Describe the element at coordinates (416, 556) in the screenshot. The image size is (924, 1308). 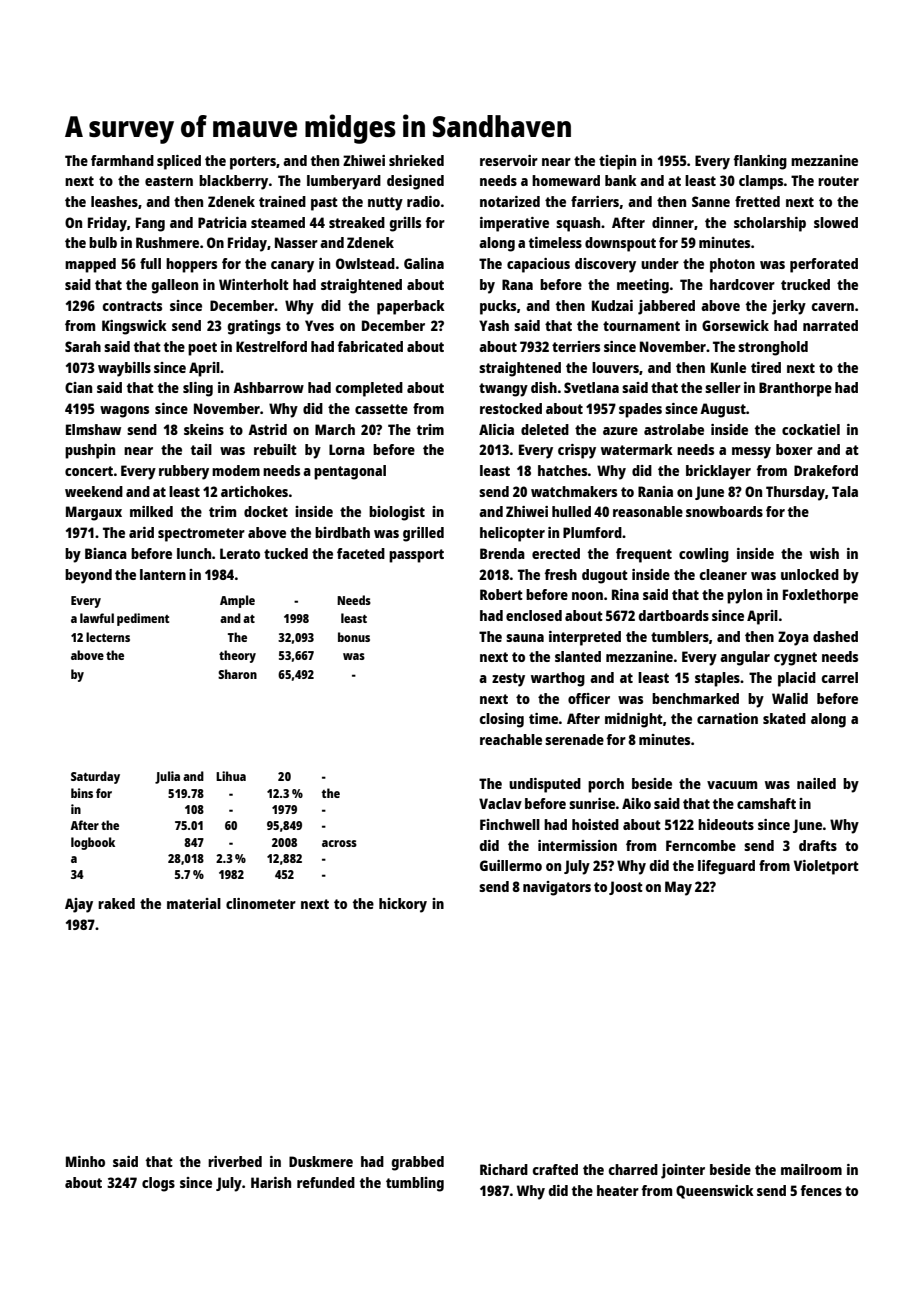
I see `passport` at that location.
